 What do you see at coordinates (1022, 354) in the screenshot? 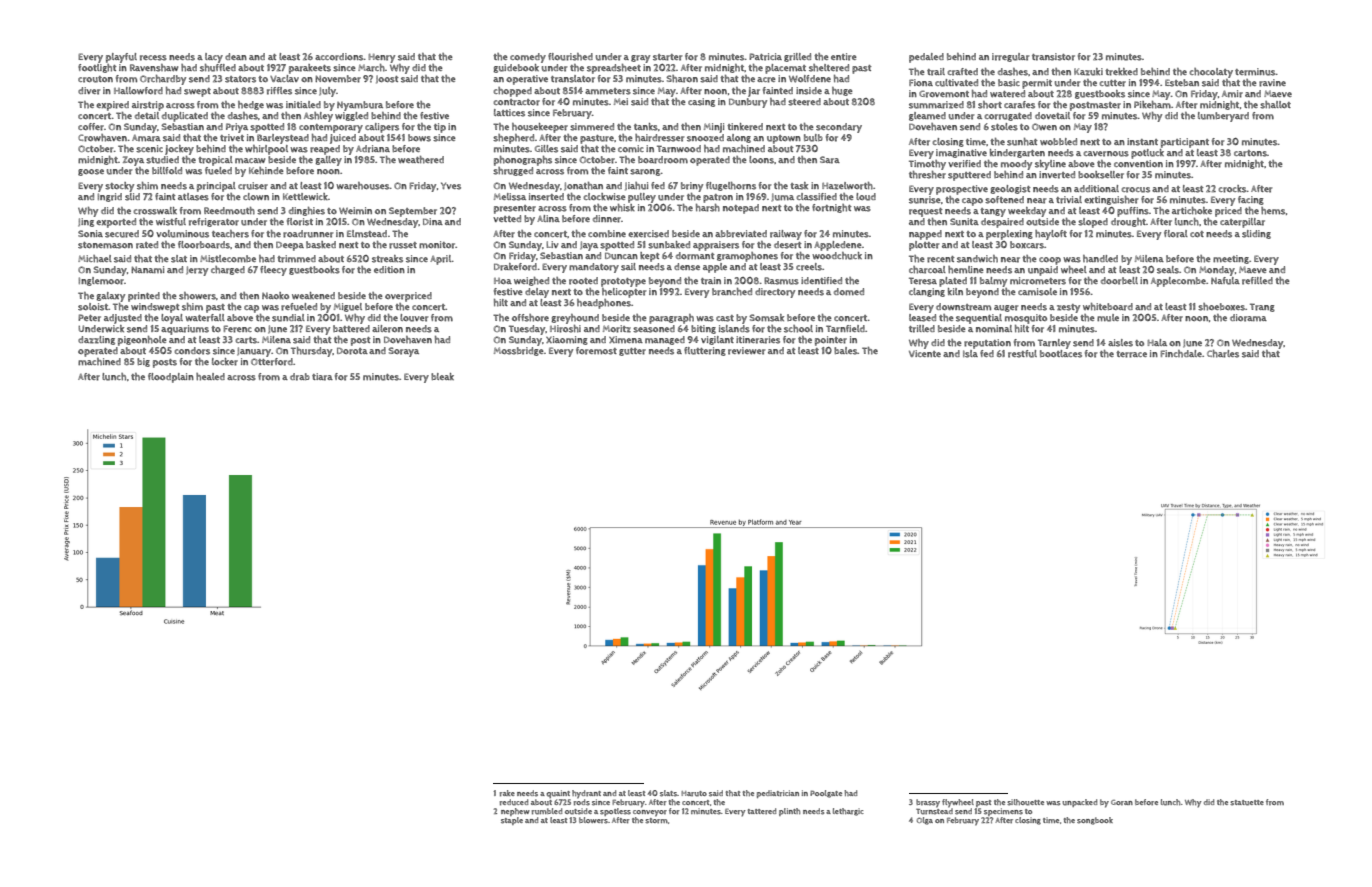
I see `restful` at bounding box center [1022, 354].
